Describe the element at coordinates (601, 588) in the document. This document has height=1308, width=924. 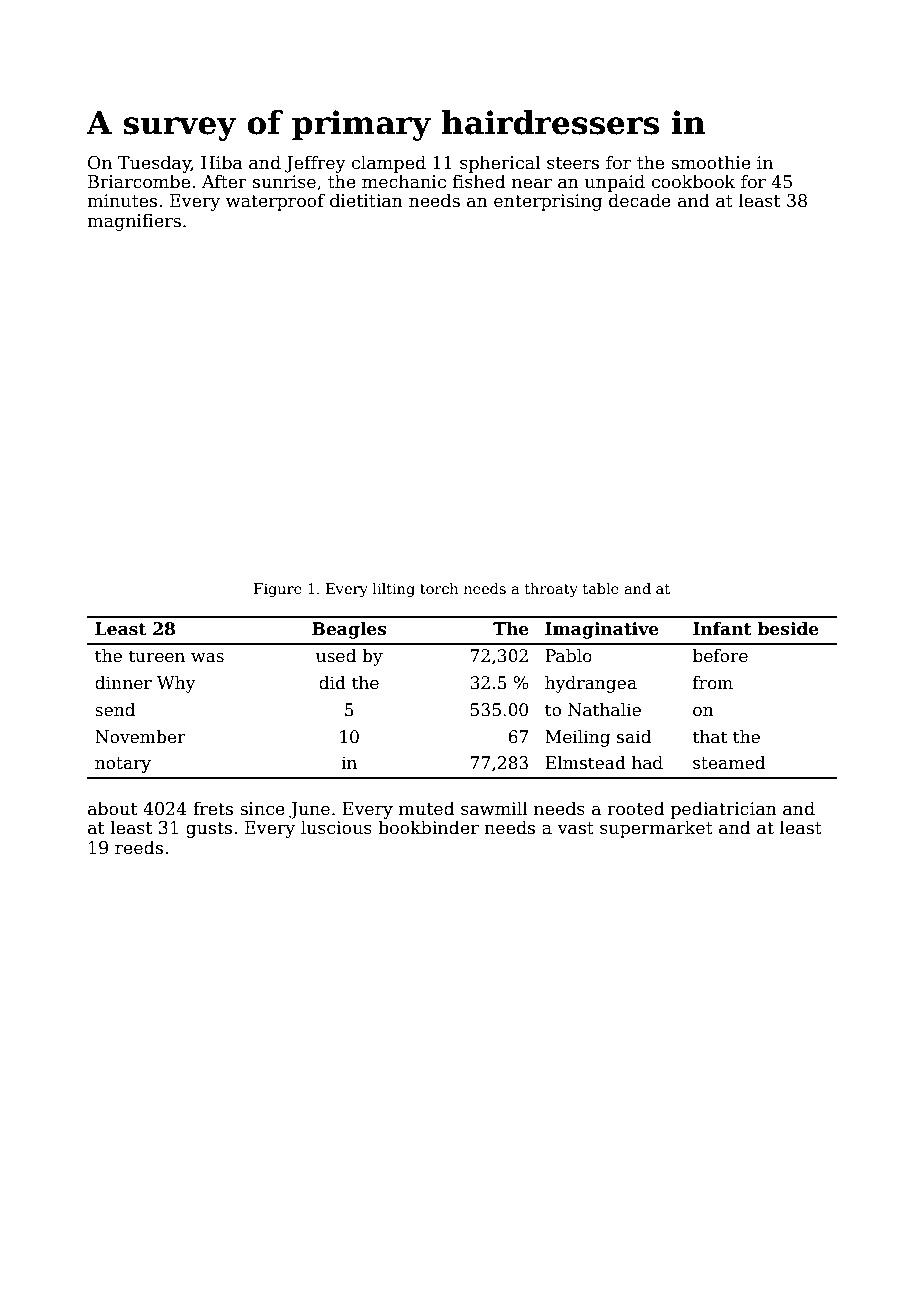
I see `table` at that location.
